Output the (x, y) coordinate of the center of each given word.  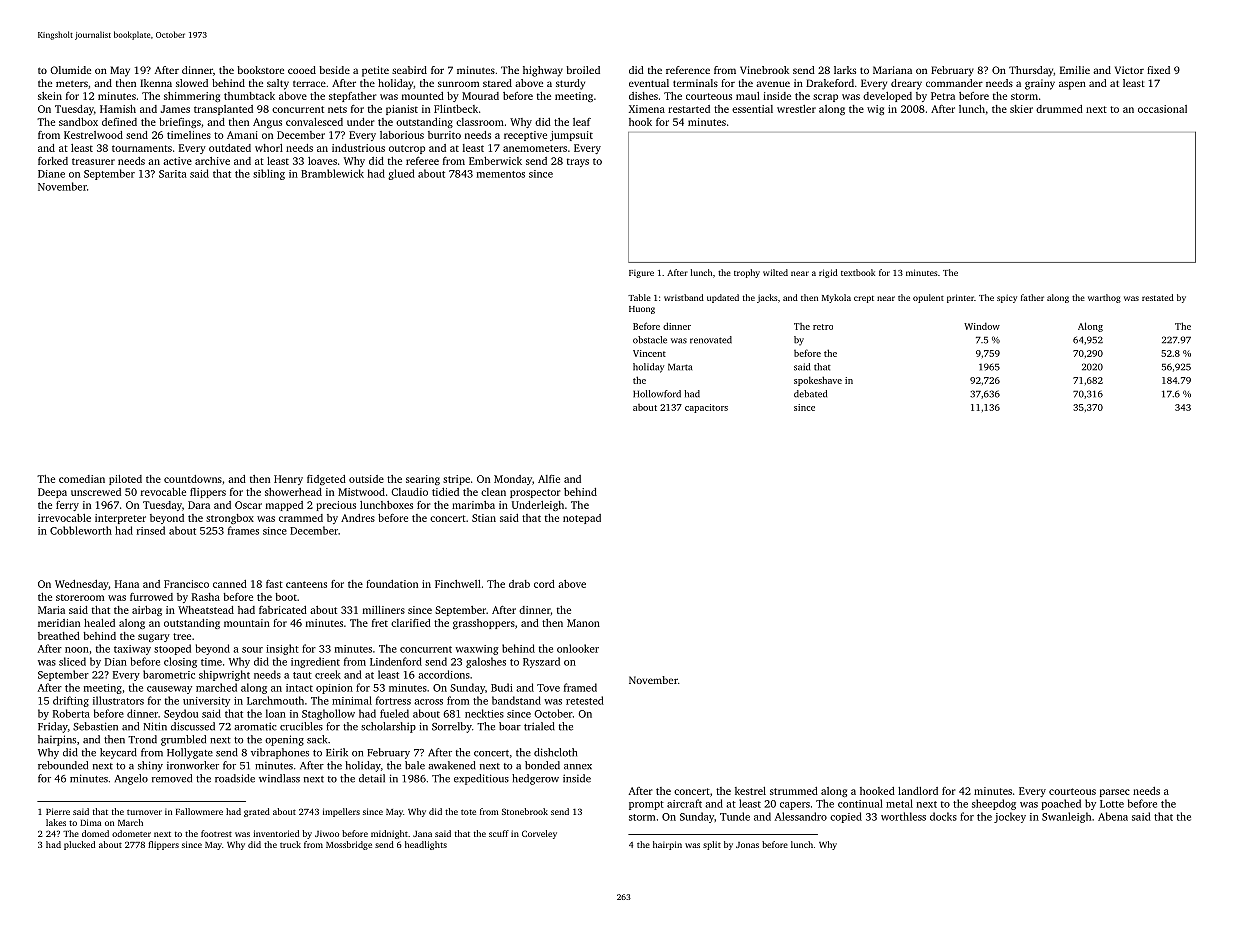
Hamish (118, 109)
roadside (235, 778)
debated (810, 394)
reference (688, 70)
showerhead (293, 492)
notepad (582, 519)
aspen (1072, 85)
